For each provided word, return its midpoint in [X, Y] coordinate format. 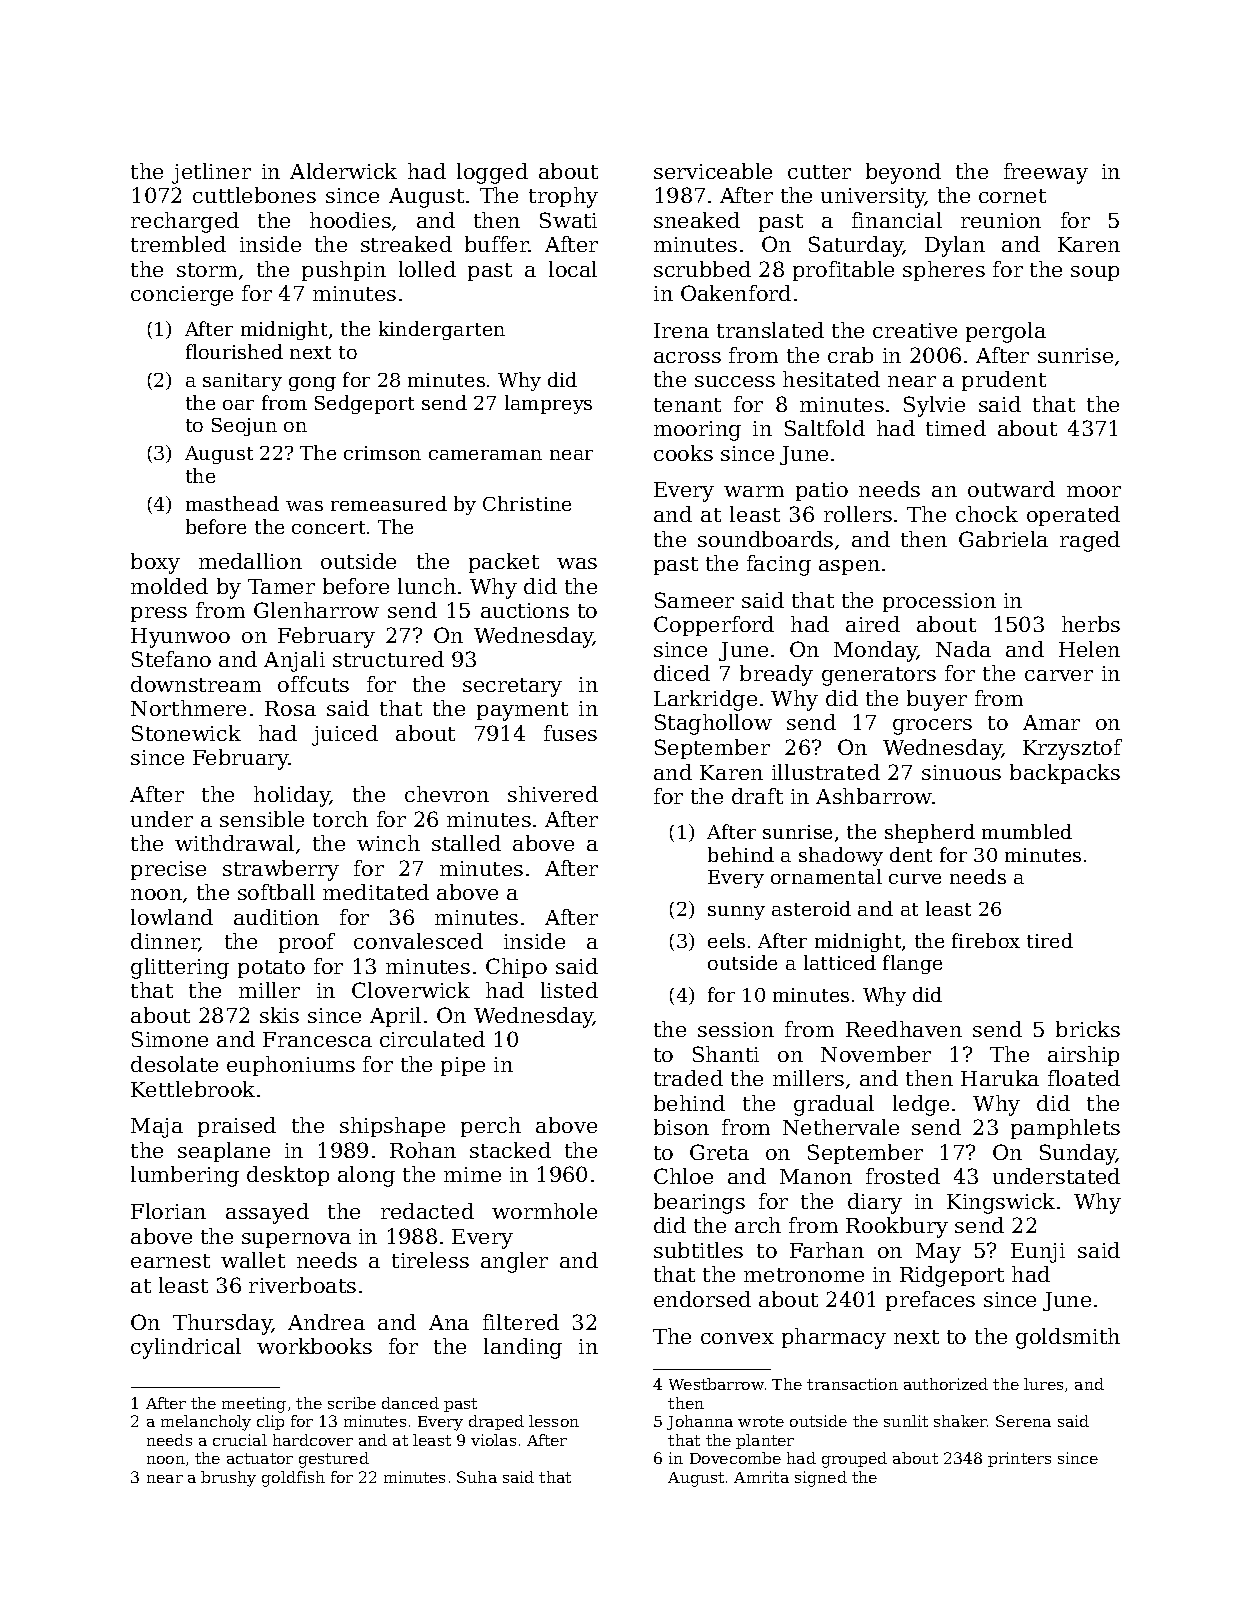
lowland [172, 917]
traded [688, 1078]
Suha [477, 1477]
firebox [986, 940]
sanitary [242, 382]
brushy [228, 1479]
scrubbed [702, 269]
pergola [1006, 332]
